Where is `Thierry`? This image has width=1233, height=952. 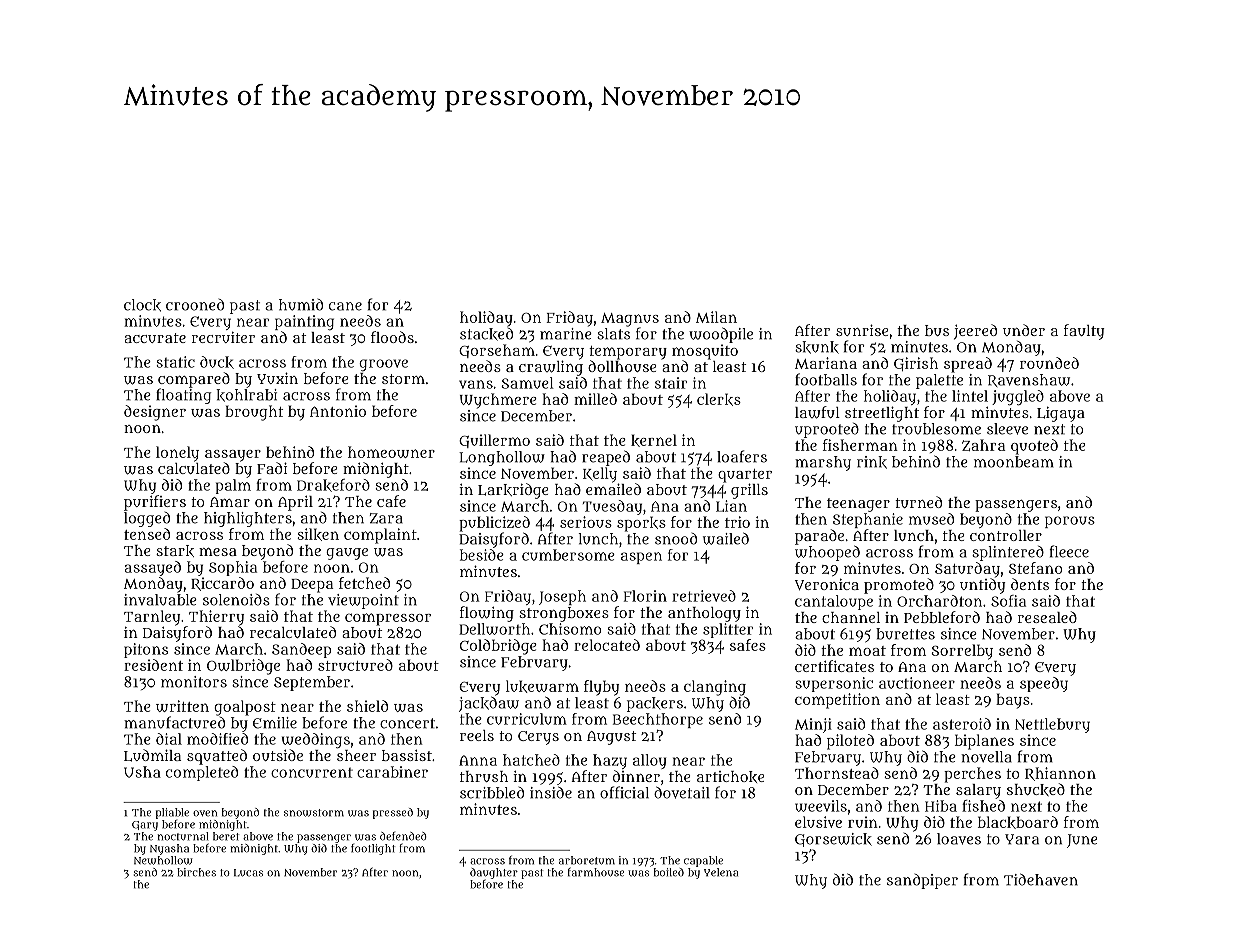 Thierry is located at coordinates (216, 618).
